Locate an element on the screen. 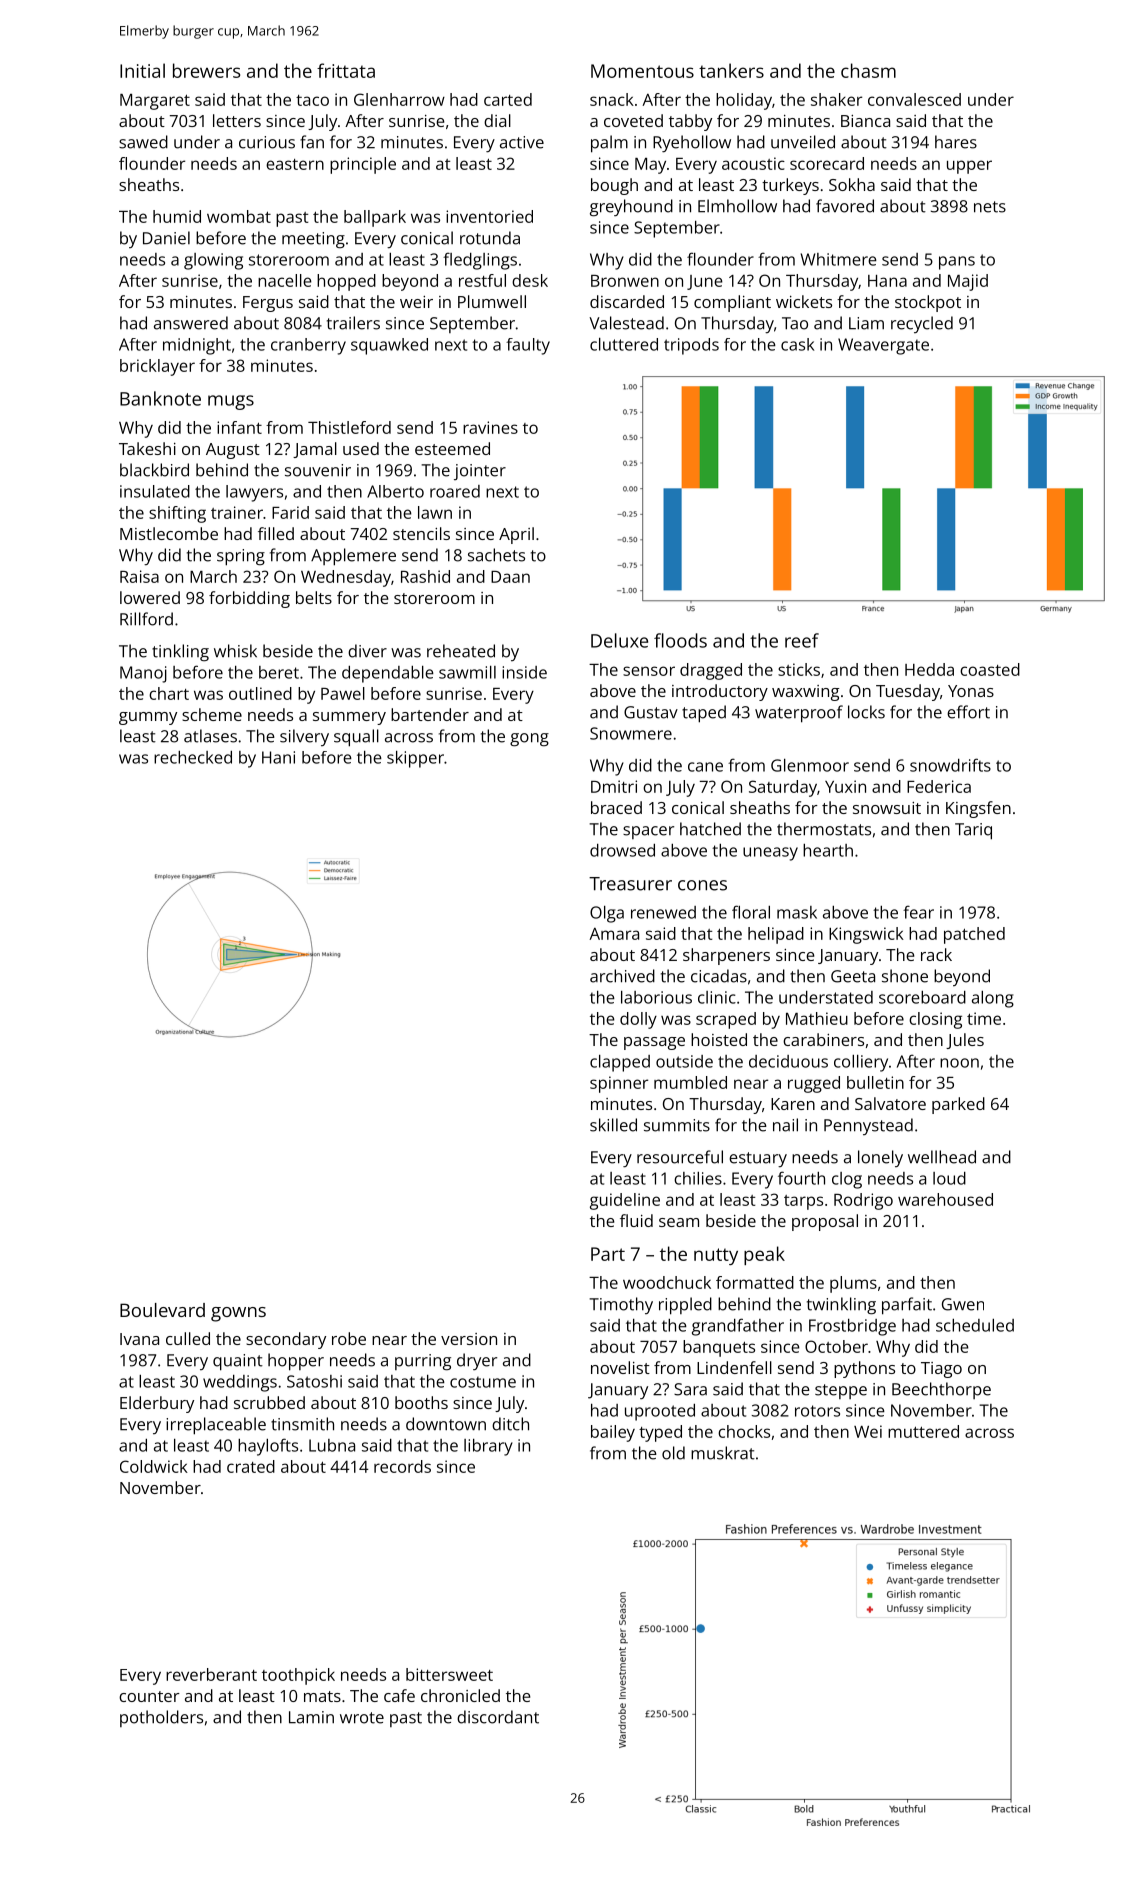 The width and height of the screenshot is (1140, 1877). Lamin is located at coordinates (311, 1717).
